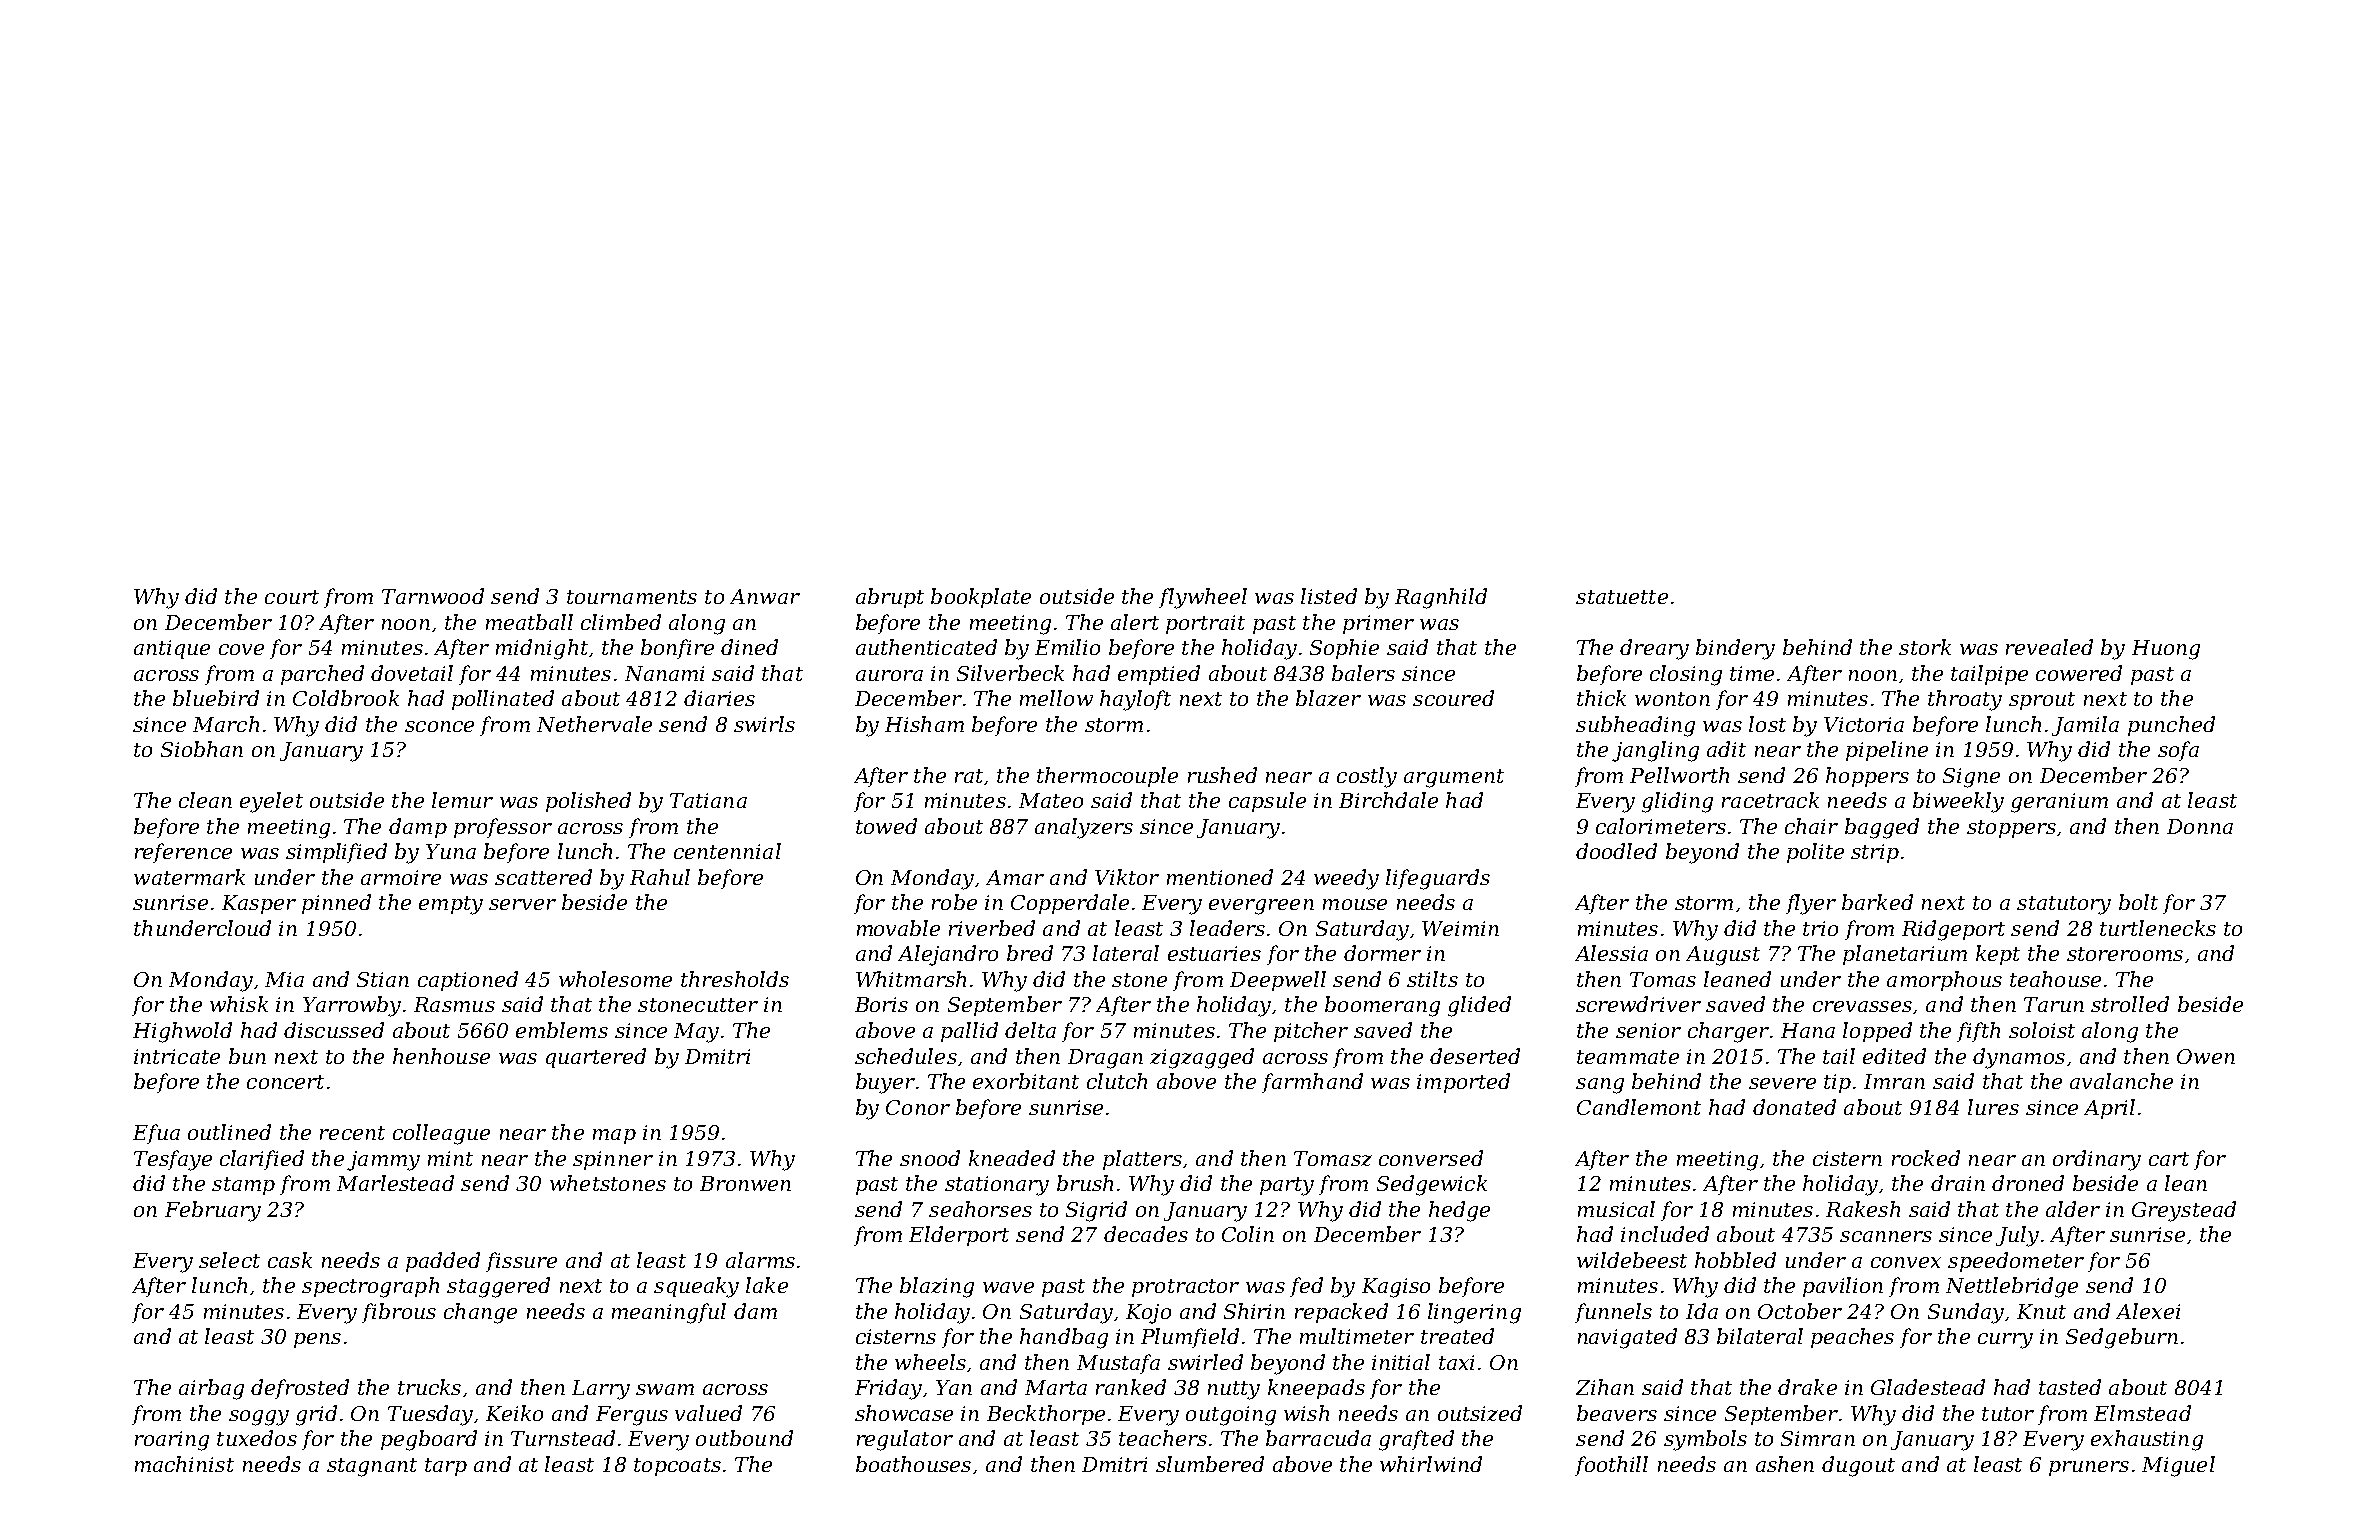  Describe the element at coordinates (969, 776) in the document. I see `rat` at that location.
